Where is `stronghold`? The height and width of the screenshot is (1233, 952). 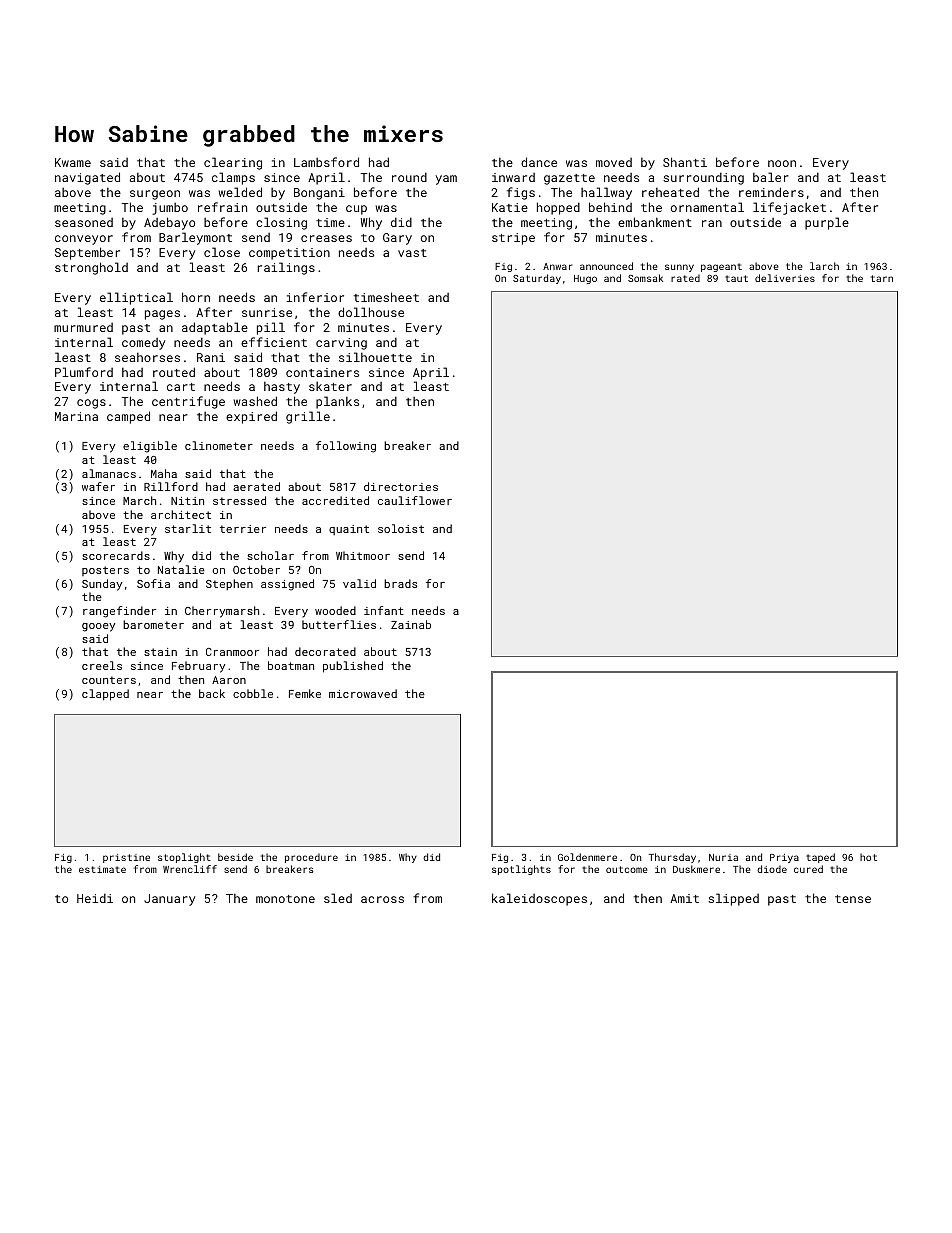 stronghold is located at coordinates (91, 268).
